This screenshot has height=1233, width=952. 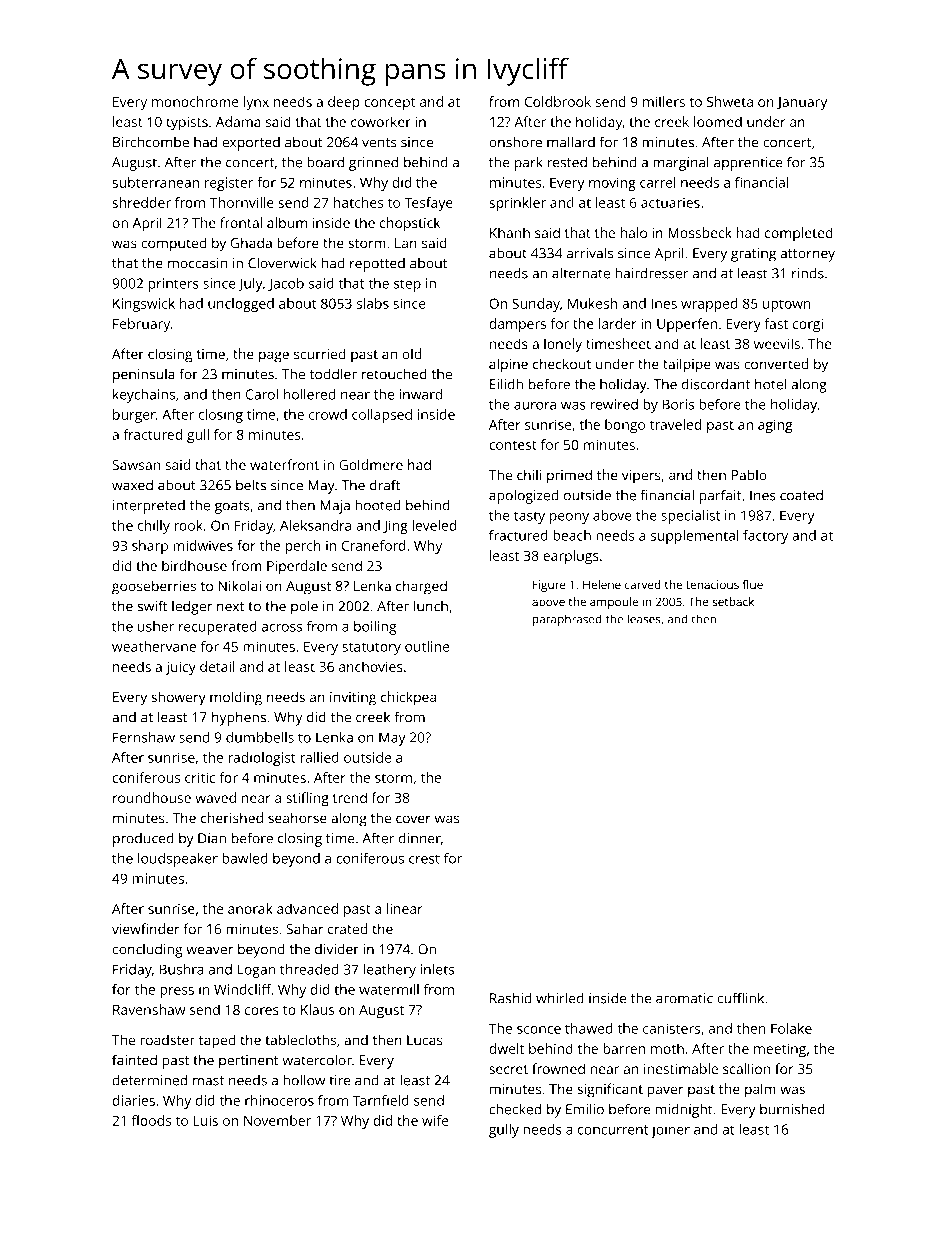 I want to click on statutory, so click(x=371, y=648).
